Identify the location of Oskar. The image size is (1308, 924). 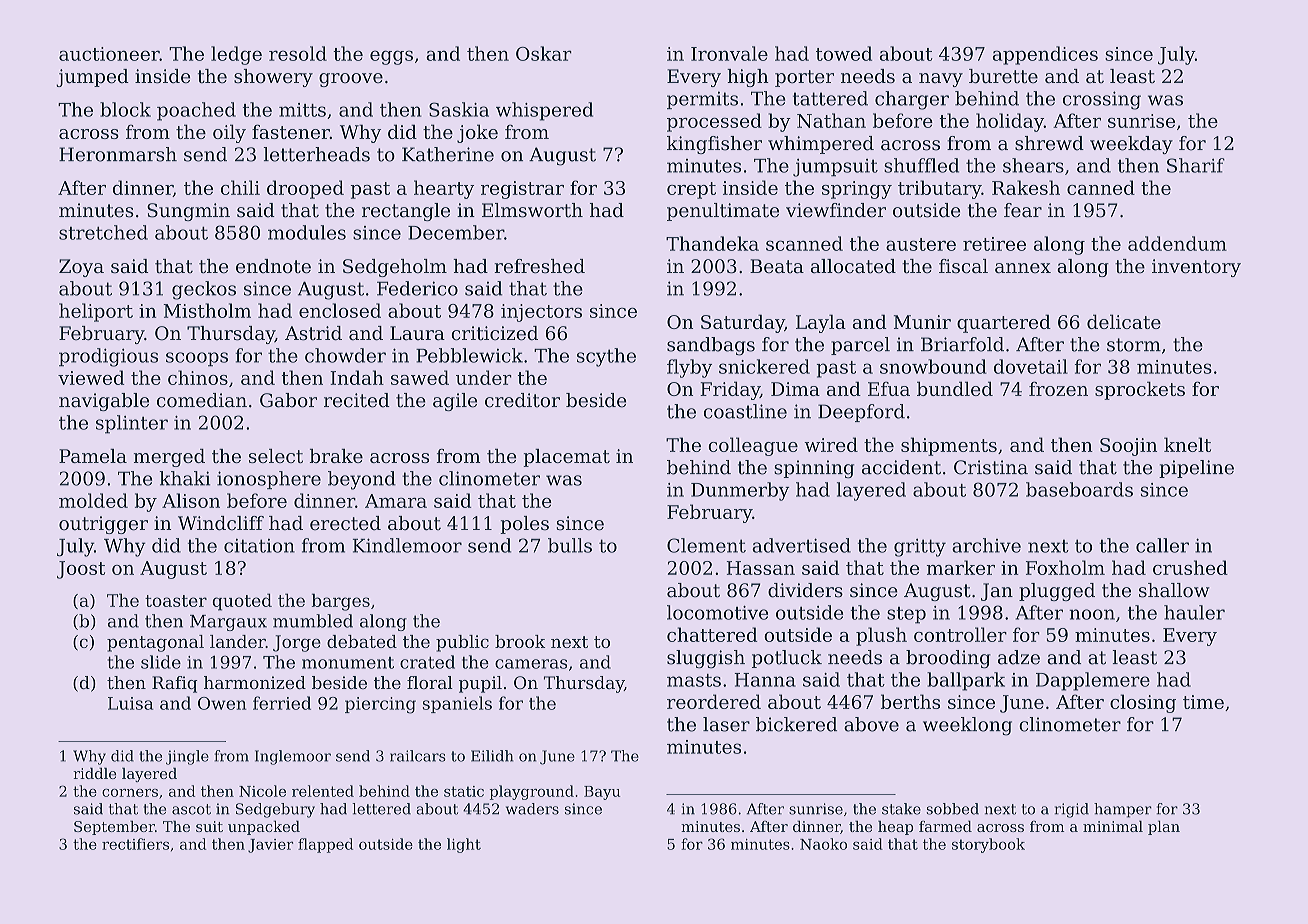
(544, 53).
